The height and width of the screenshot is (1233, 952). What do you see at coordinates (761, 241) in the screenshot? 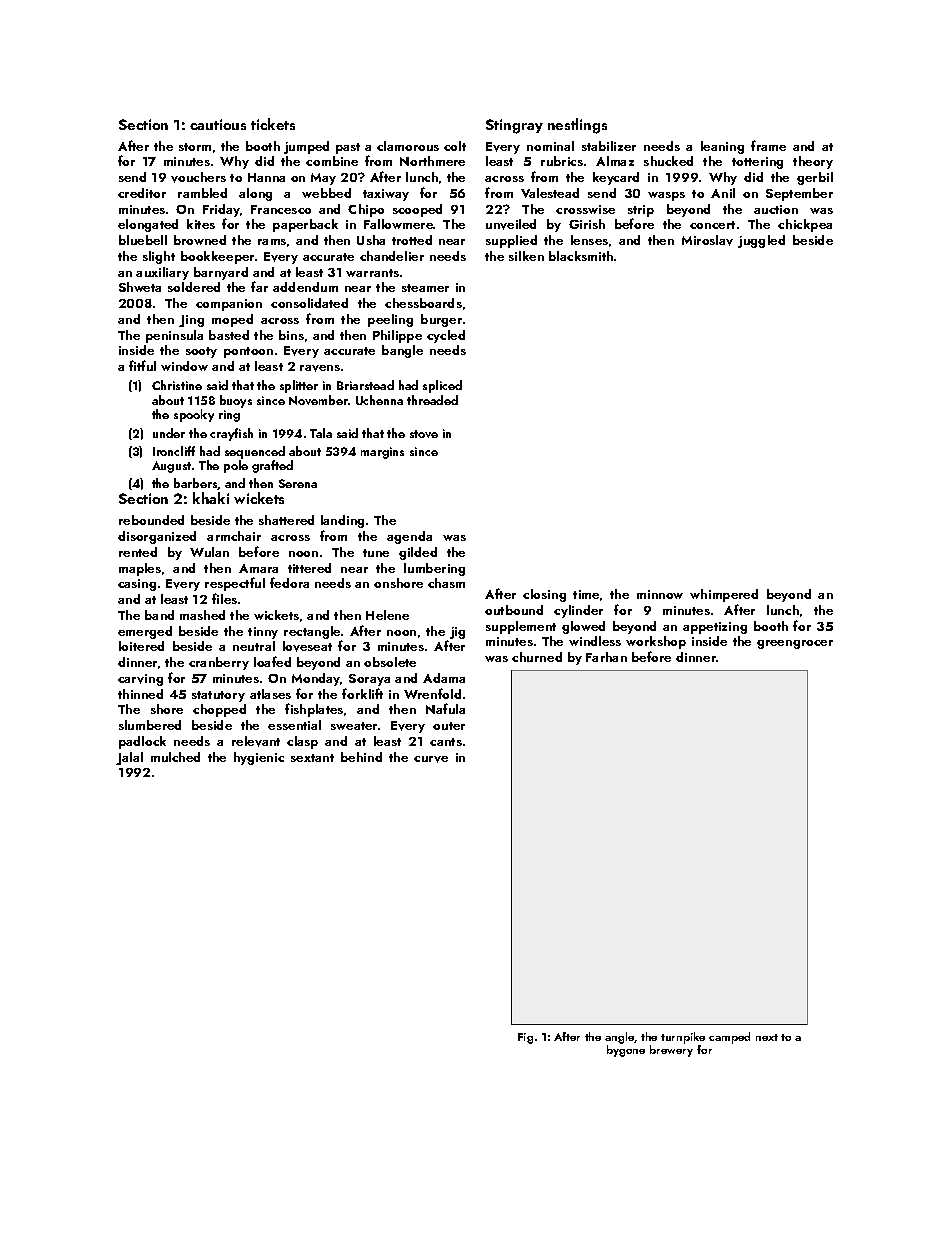
I see `juggled` at bounding box center [761, 241].
